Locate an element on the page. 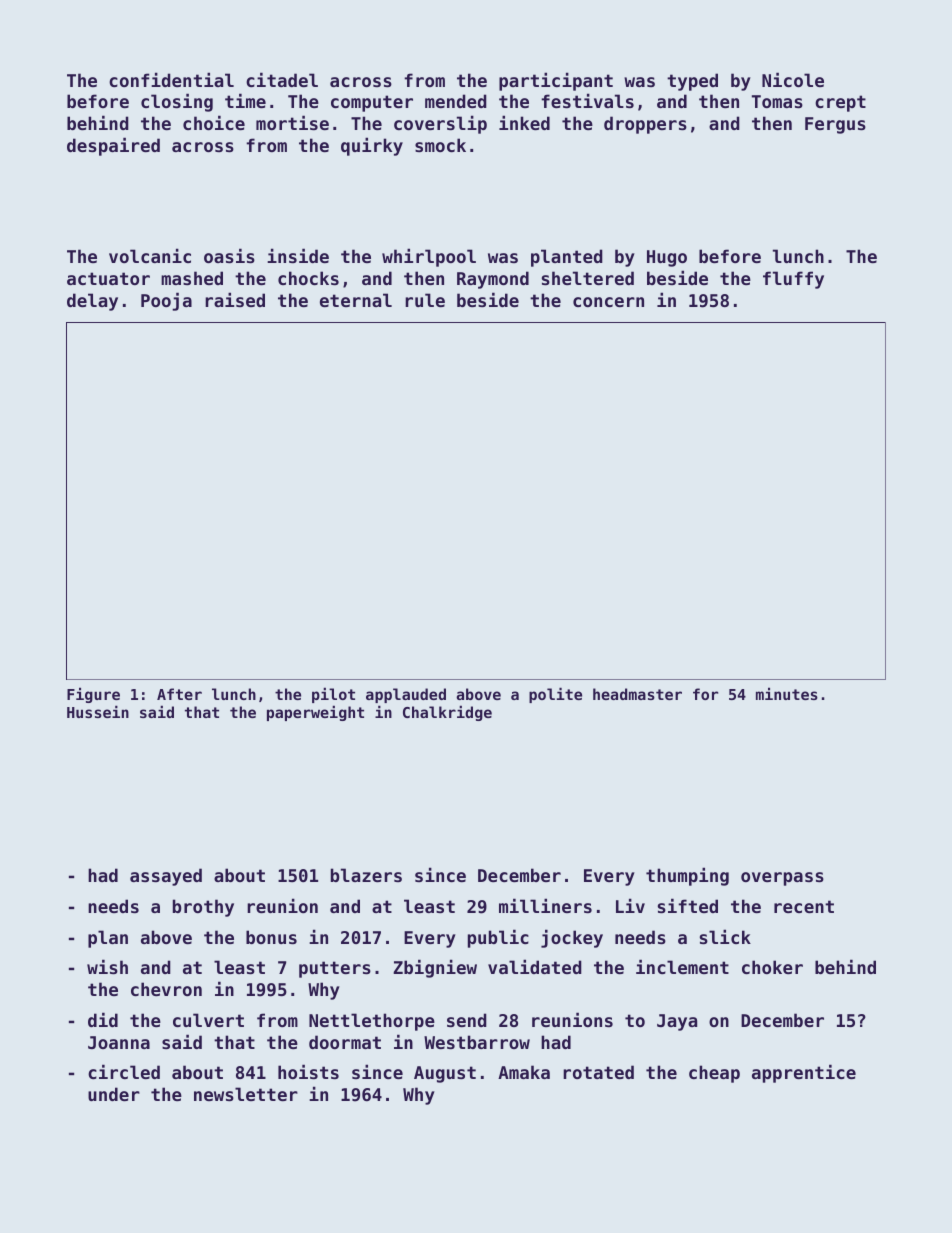 This page has width=952, height=1233. blazers is located at coordinates (366, 875).
